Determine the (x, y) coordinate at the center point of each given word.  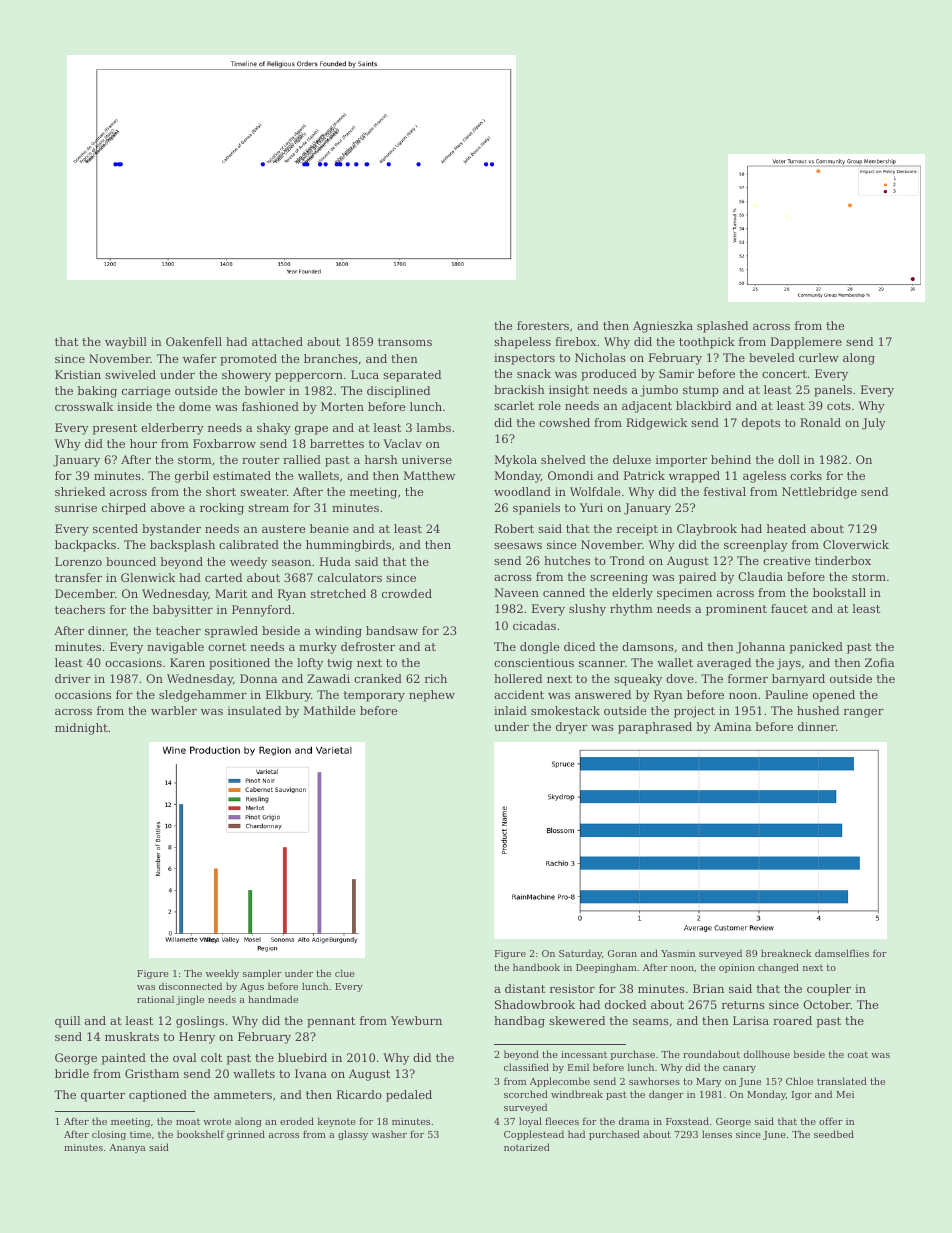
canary (739, 1069)
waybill (126, 343)
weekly (222, 974)
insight (569, 391)
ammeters (243, 1095)
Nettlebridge (819, 493)
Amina (732, 726)
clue (344, 973)
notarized (527, 1147)
